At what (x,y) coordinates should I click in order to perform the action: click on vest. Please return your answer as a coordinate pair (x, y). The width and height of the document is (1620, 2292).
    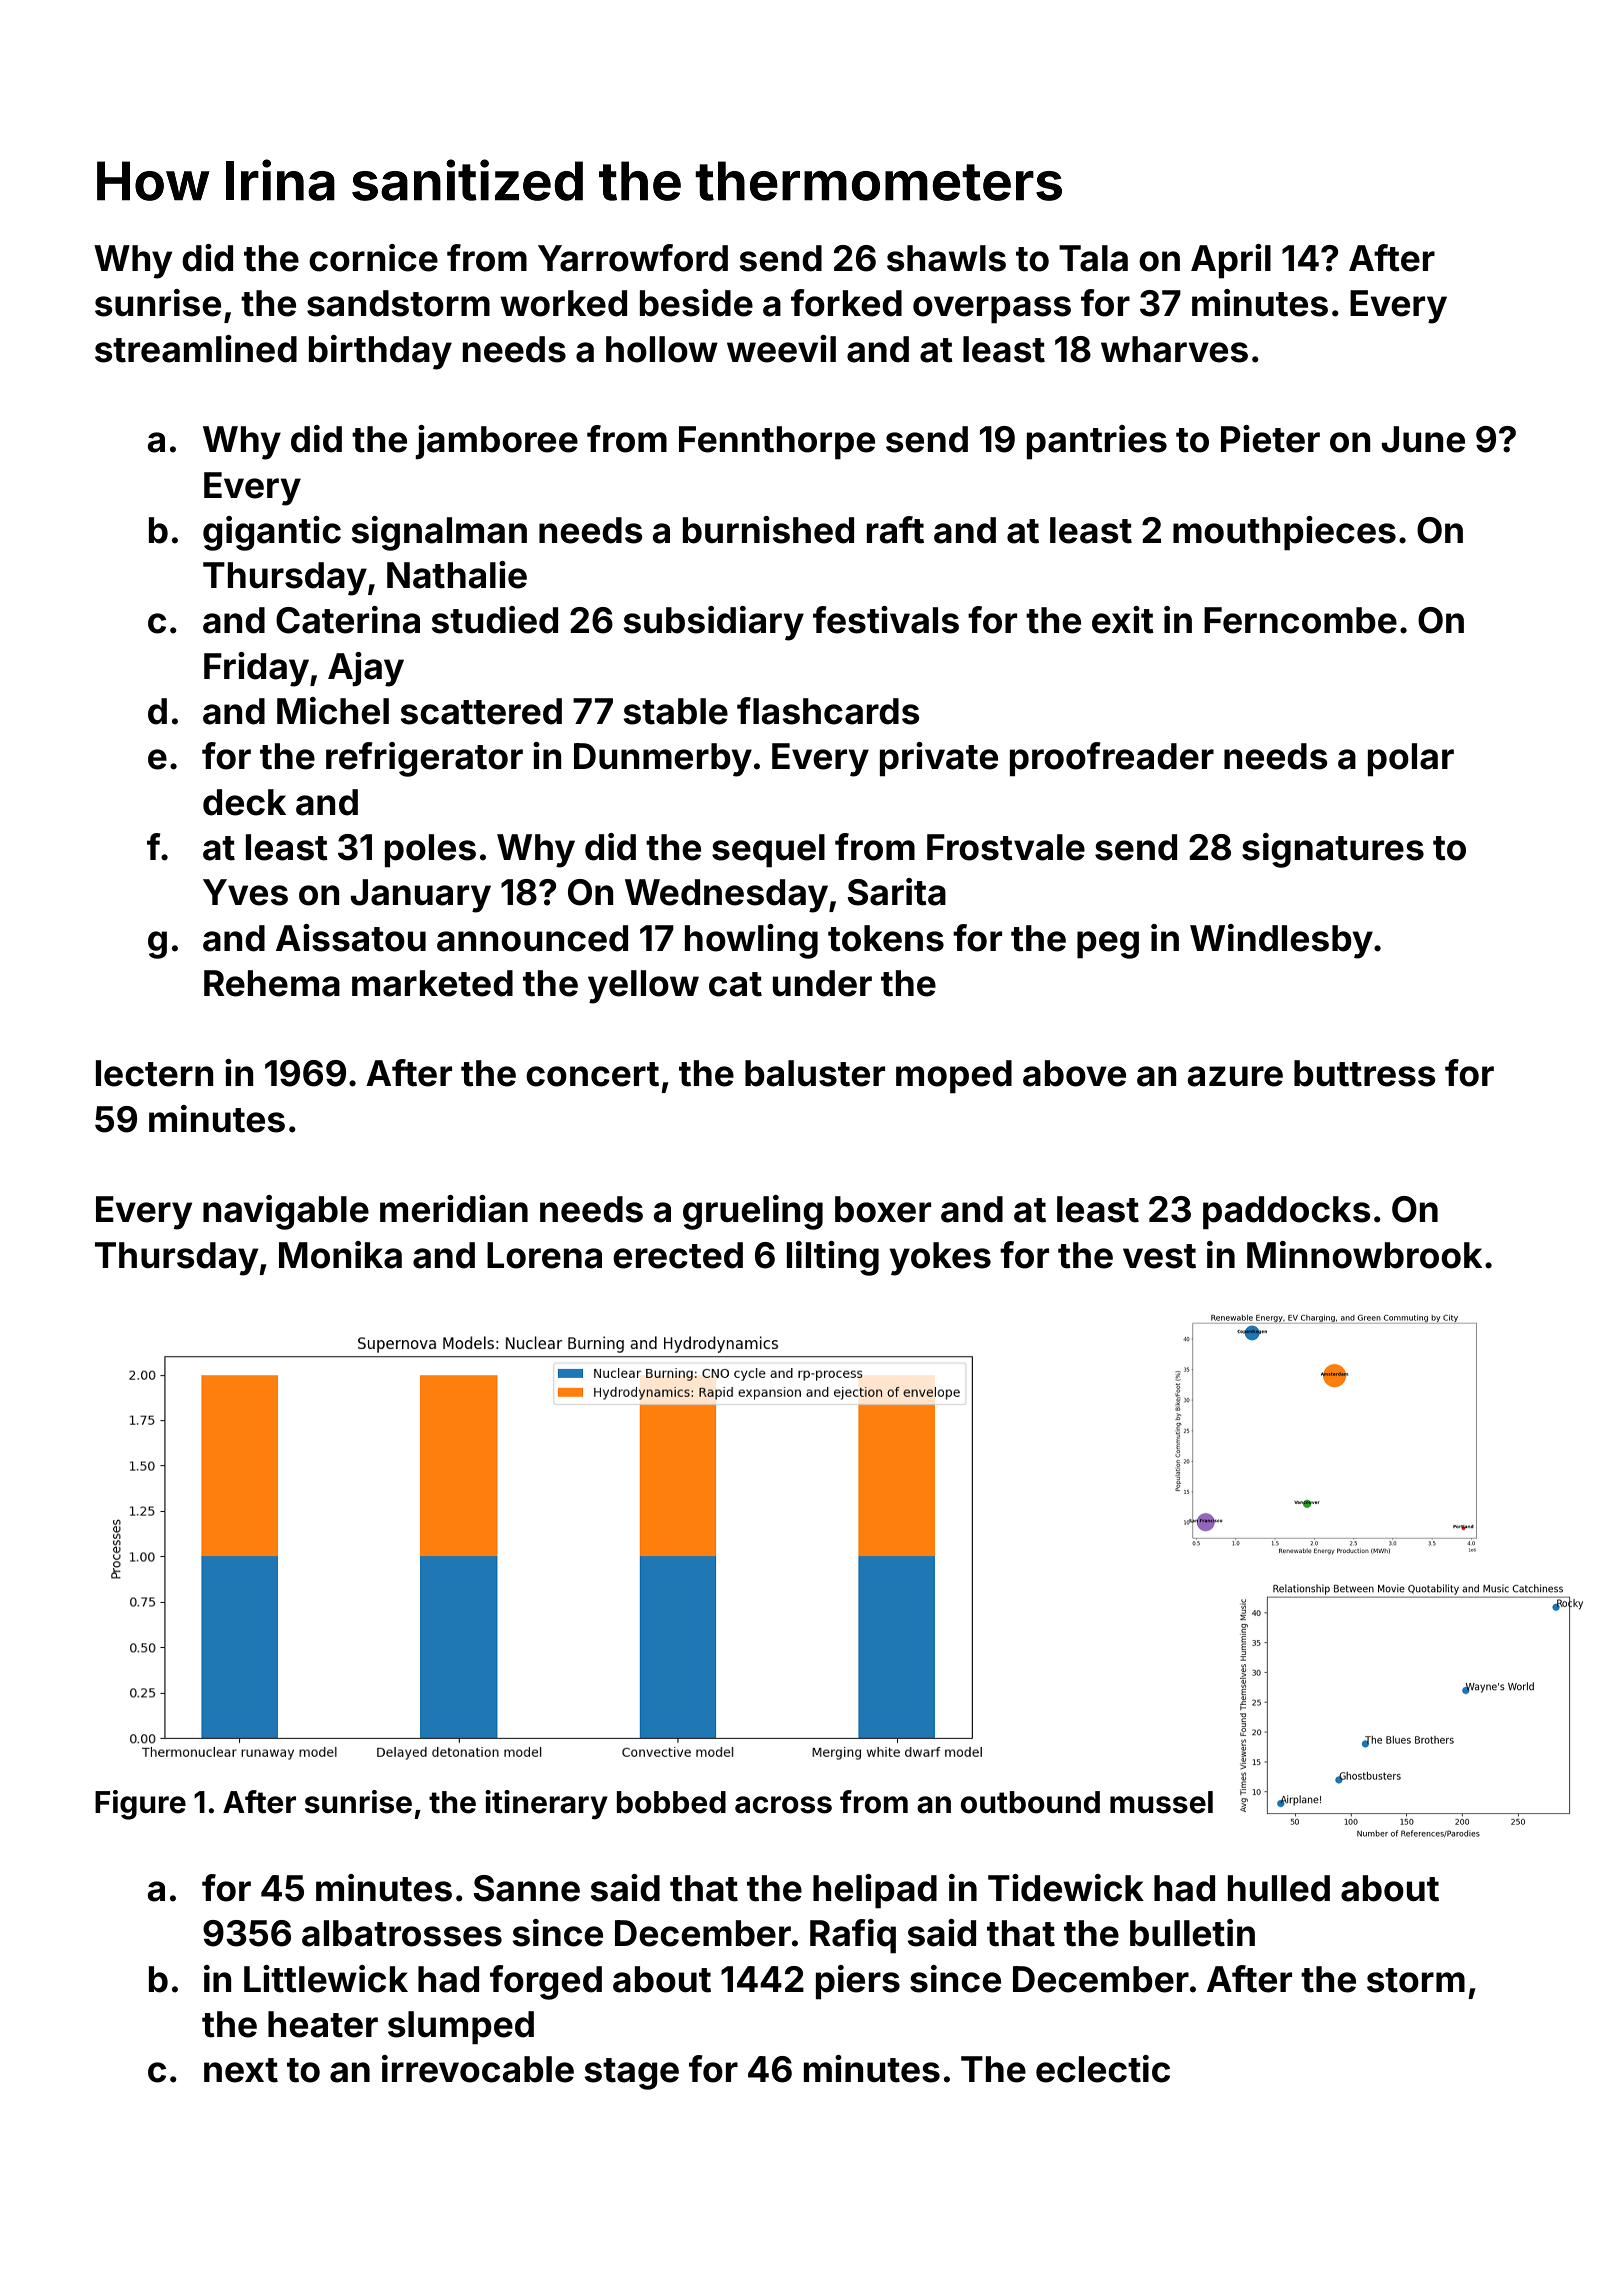
    Looking at the image, I should click on (1159, 1256).
